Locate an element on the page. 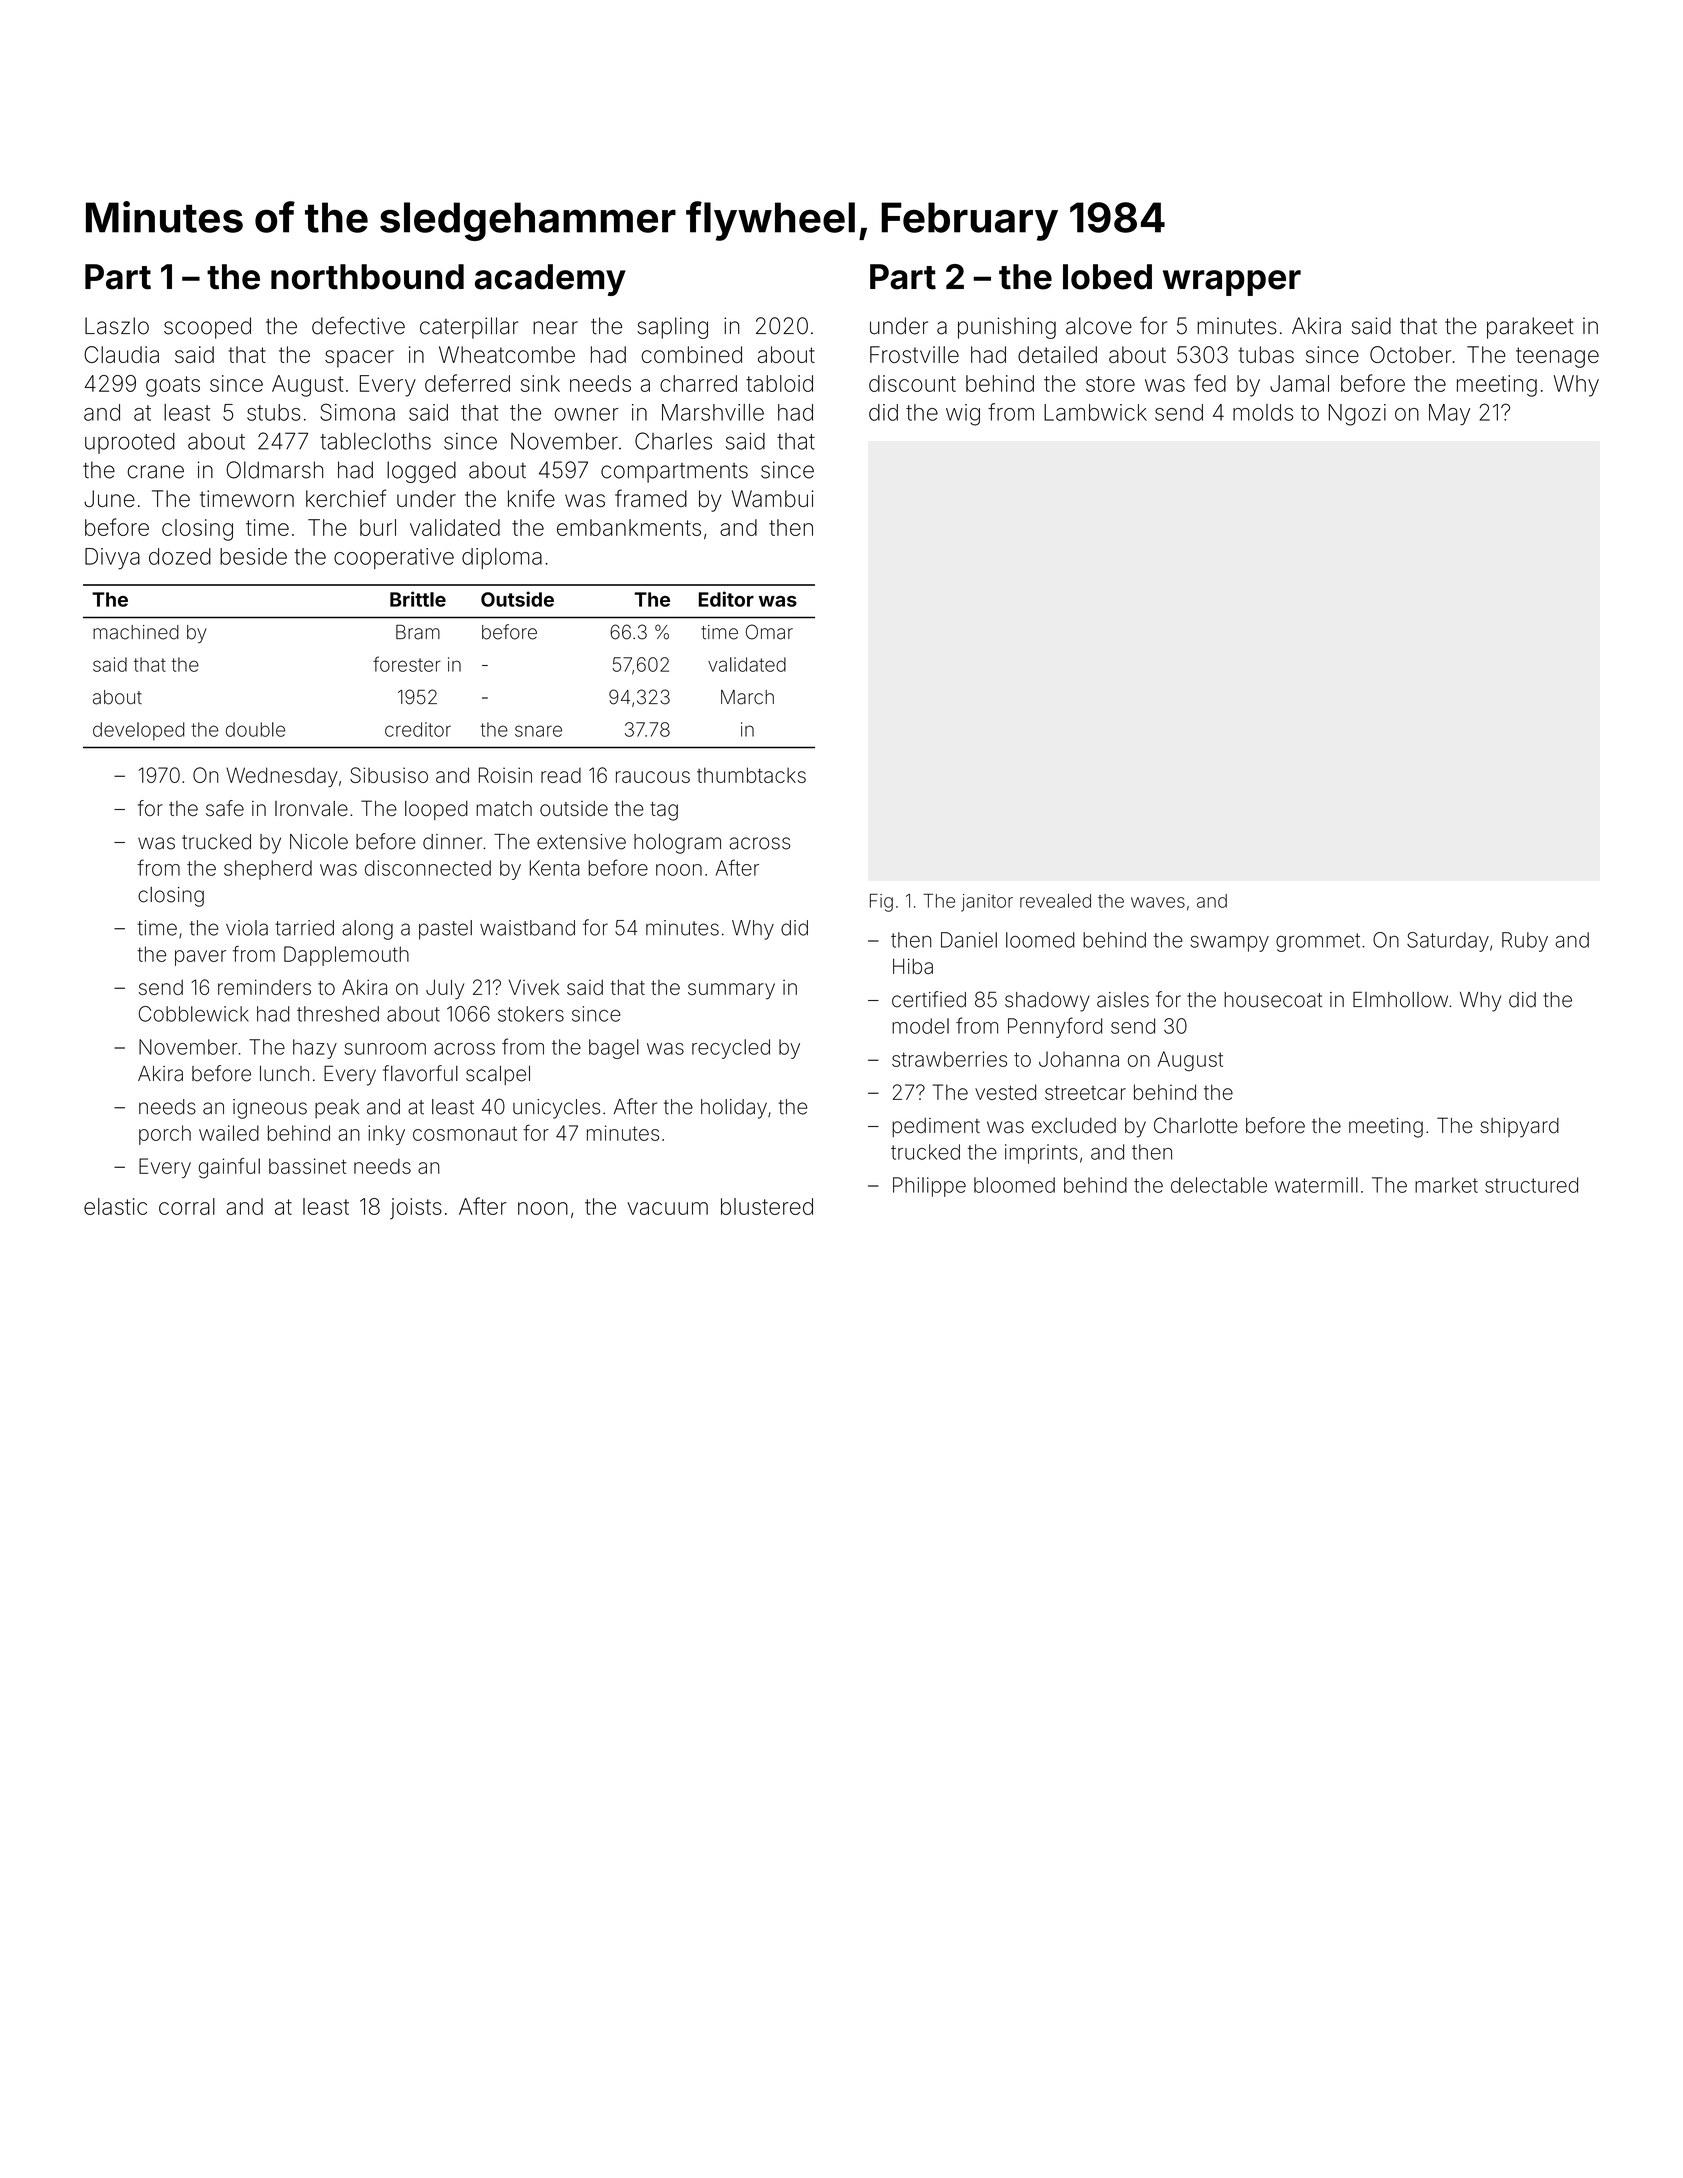 This image has height=2178, width=1683. lobed is located at coordinates (1107, 277).
